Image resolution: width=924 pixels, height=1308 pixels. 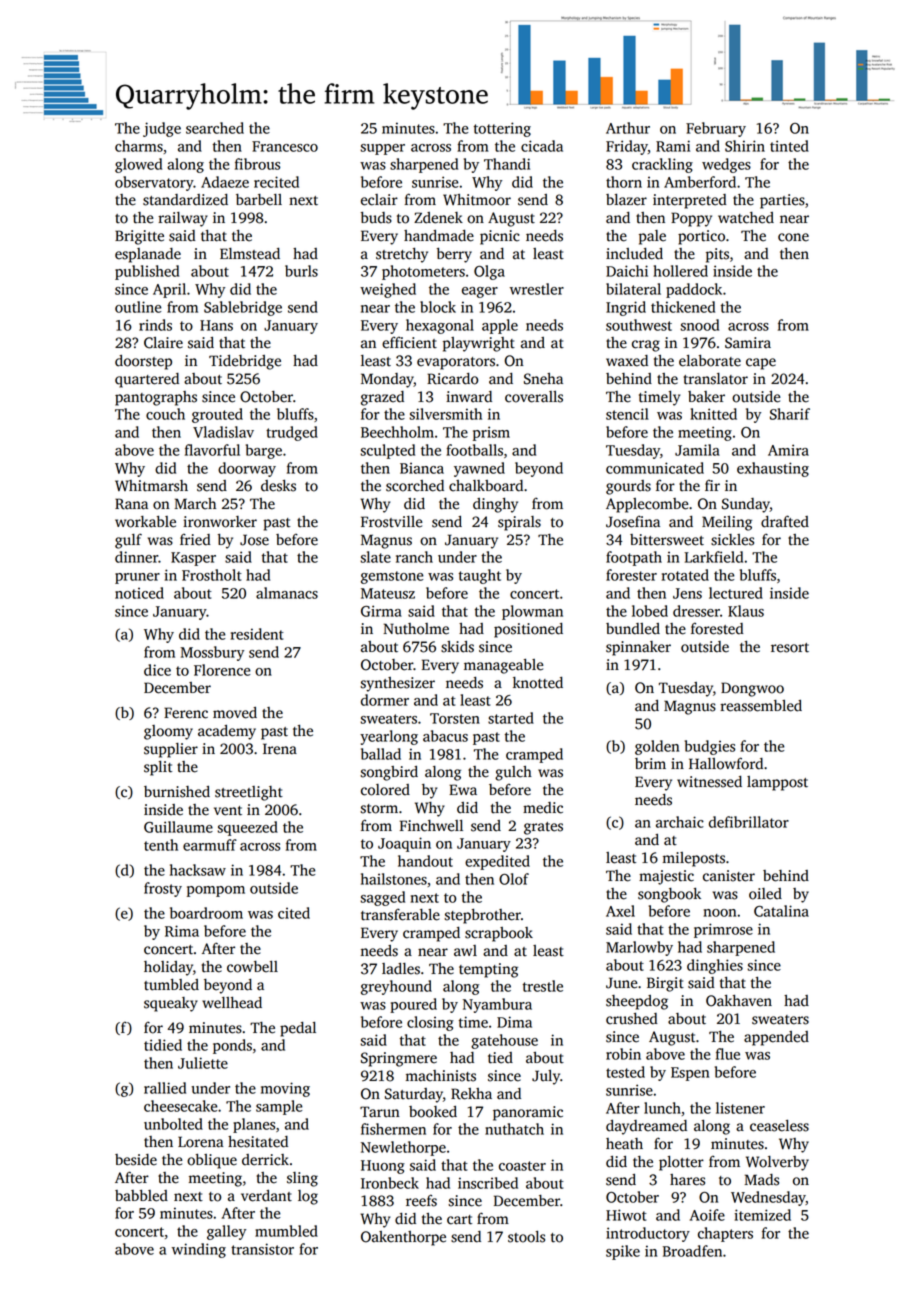 What do you see at coordinates (415, 486) in the document?
I see `scorched` at bounding box center [415, 486].
